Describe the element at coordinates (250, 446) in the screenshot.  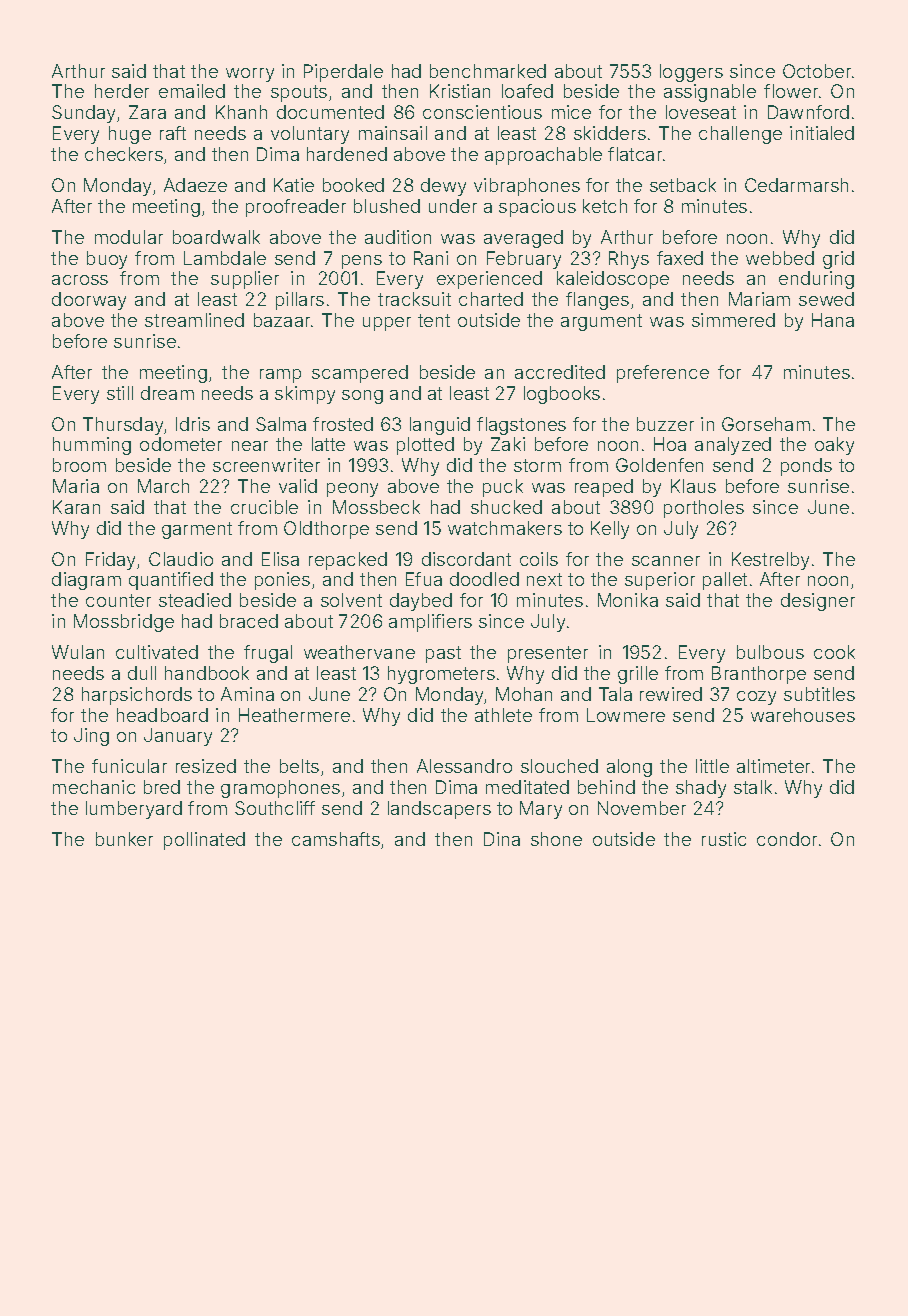
I see `near` at that location.
